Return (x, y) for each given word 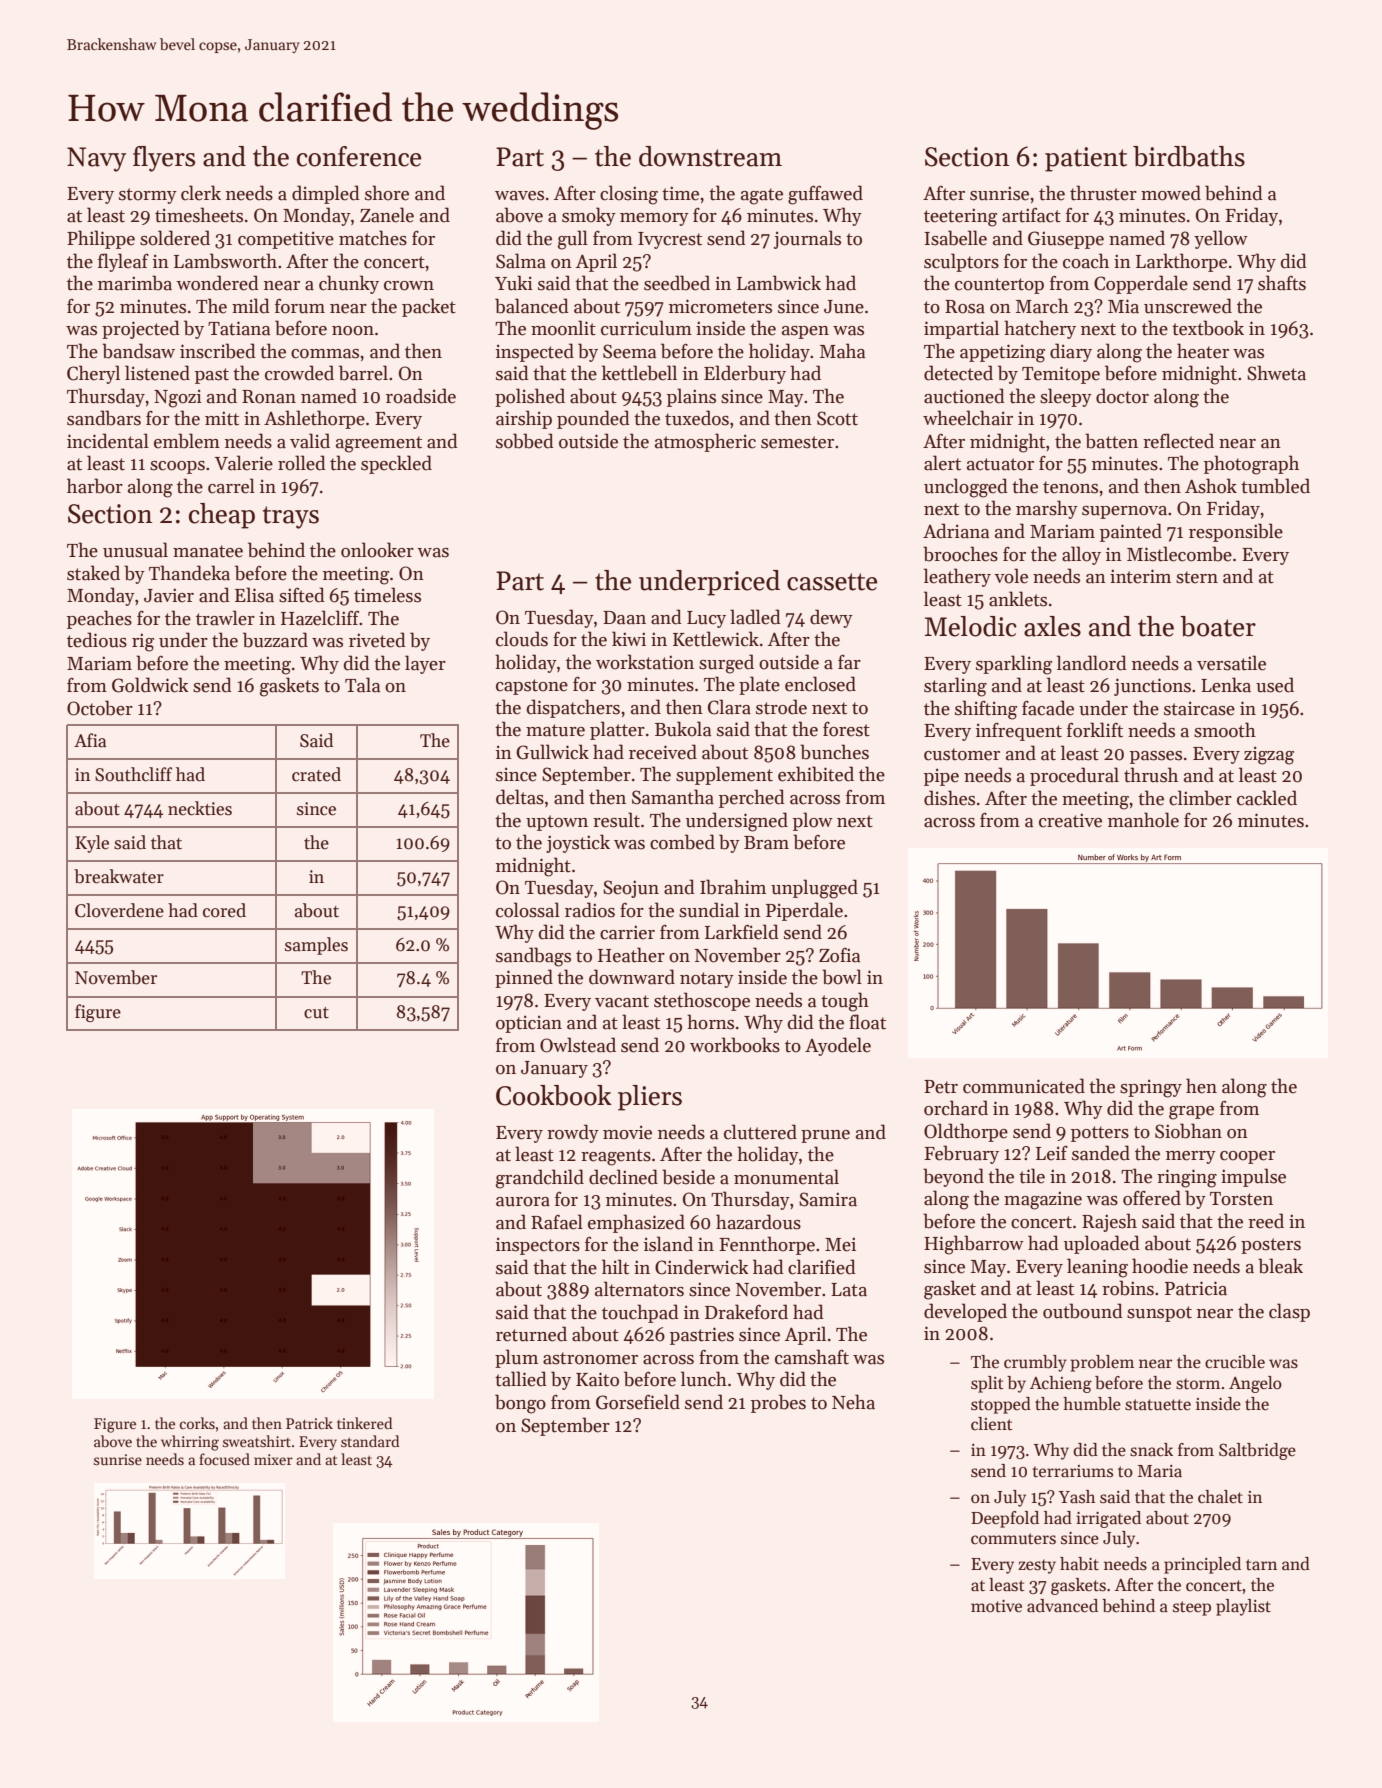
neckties (200, 808)
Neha (853, 1402)
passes (1156, 757)
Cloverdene (119, 910)
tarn (1261, 1564)
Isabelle (955, 238)
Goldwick (150, 685)
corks (197, 1423)
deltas (520, 797)
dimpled (326, 194)
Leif (1052, 1153)
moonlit (563, 328)
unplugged (814, 889)
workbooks (735, 1045)
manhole (1143, 820)
